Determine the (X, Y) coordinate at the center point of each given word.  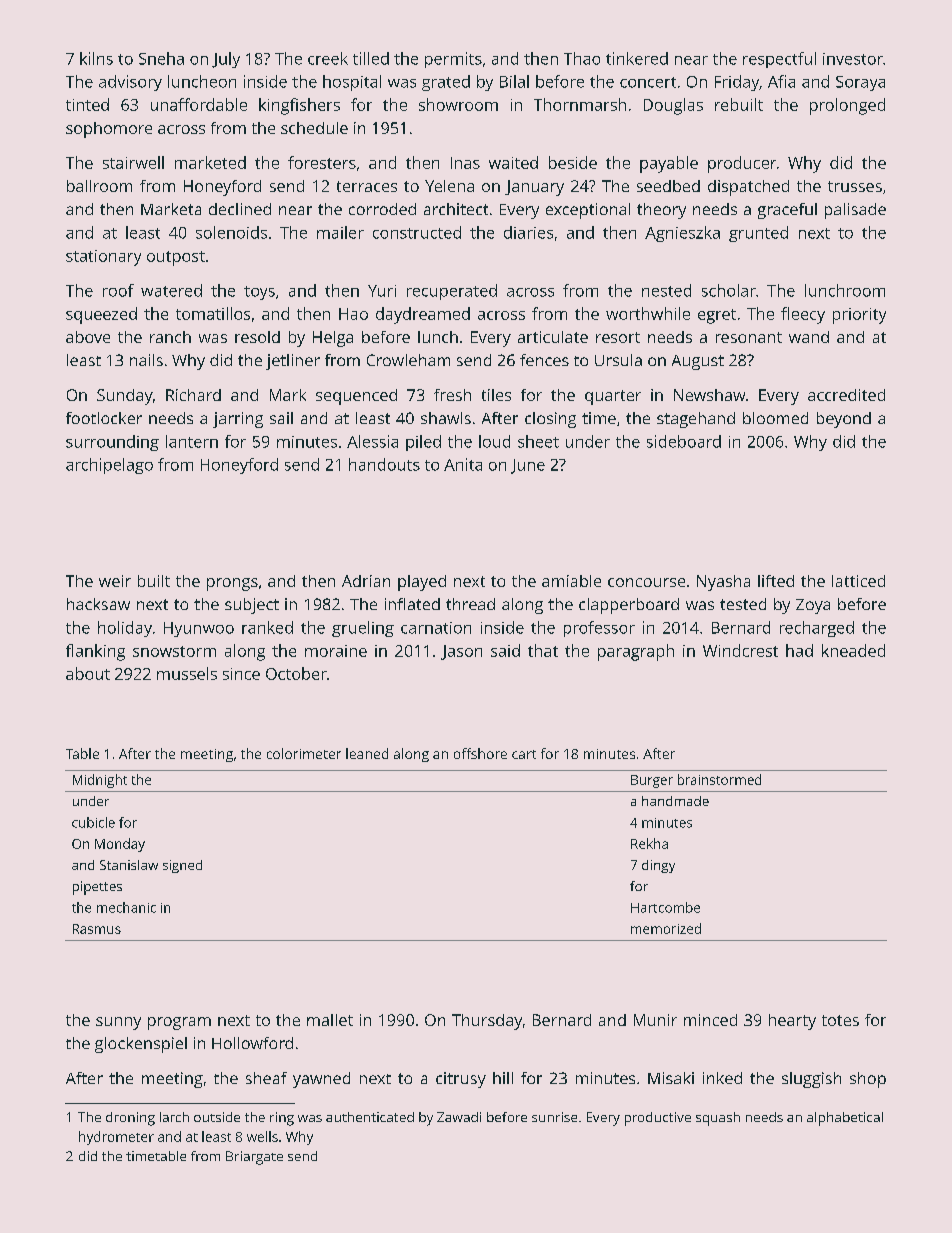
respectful (779, 60)
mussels (187, 673)
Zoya (813, 606)
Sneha (161, 58)
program (179, 1023)
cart (524, 754)
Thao (582, 58)
